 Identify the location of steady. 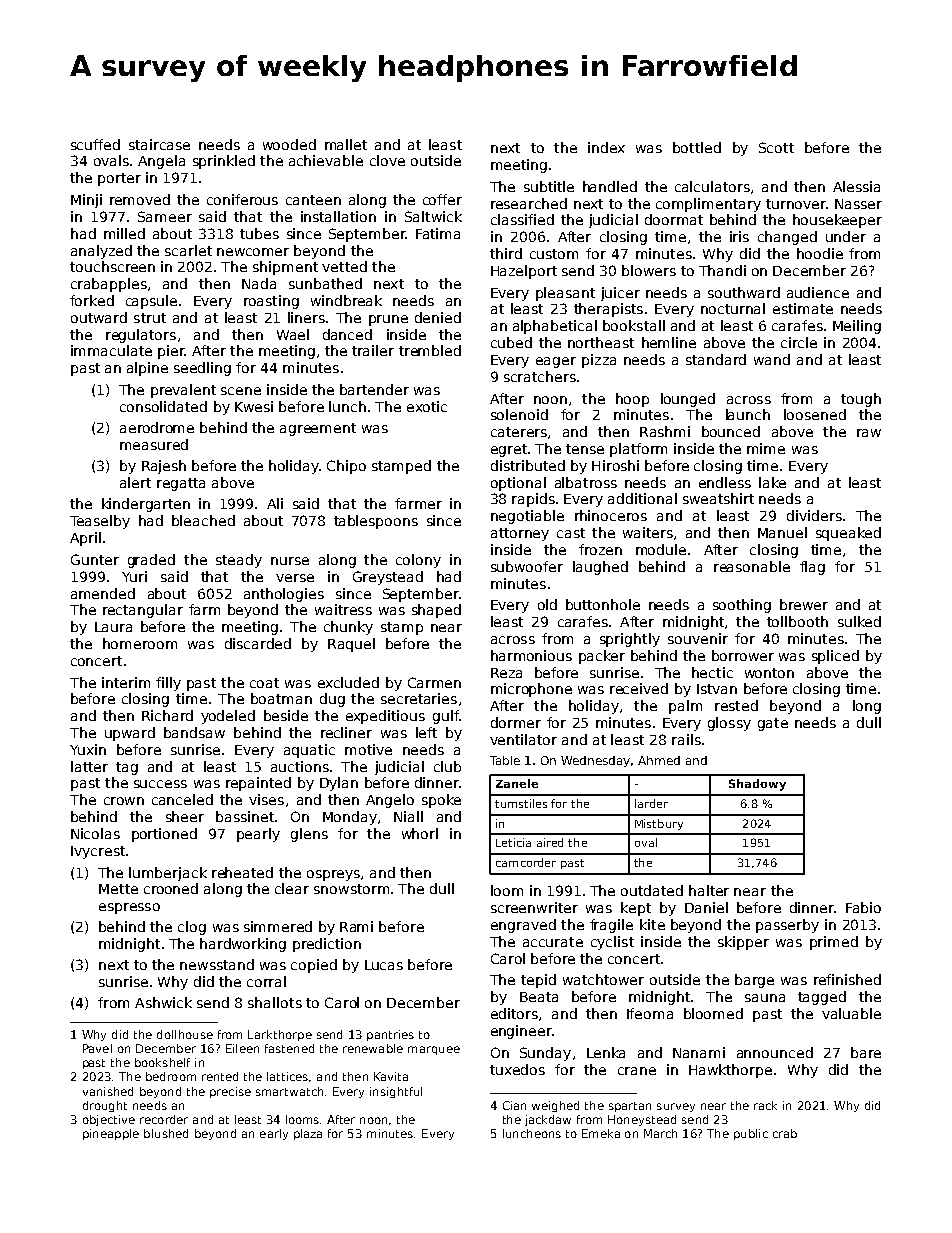
(239, 561).
